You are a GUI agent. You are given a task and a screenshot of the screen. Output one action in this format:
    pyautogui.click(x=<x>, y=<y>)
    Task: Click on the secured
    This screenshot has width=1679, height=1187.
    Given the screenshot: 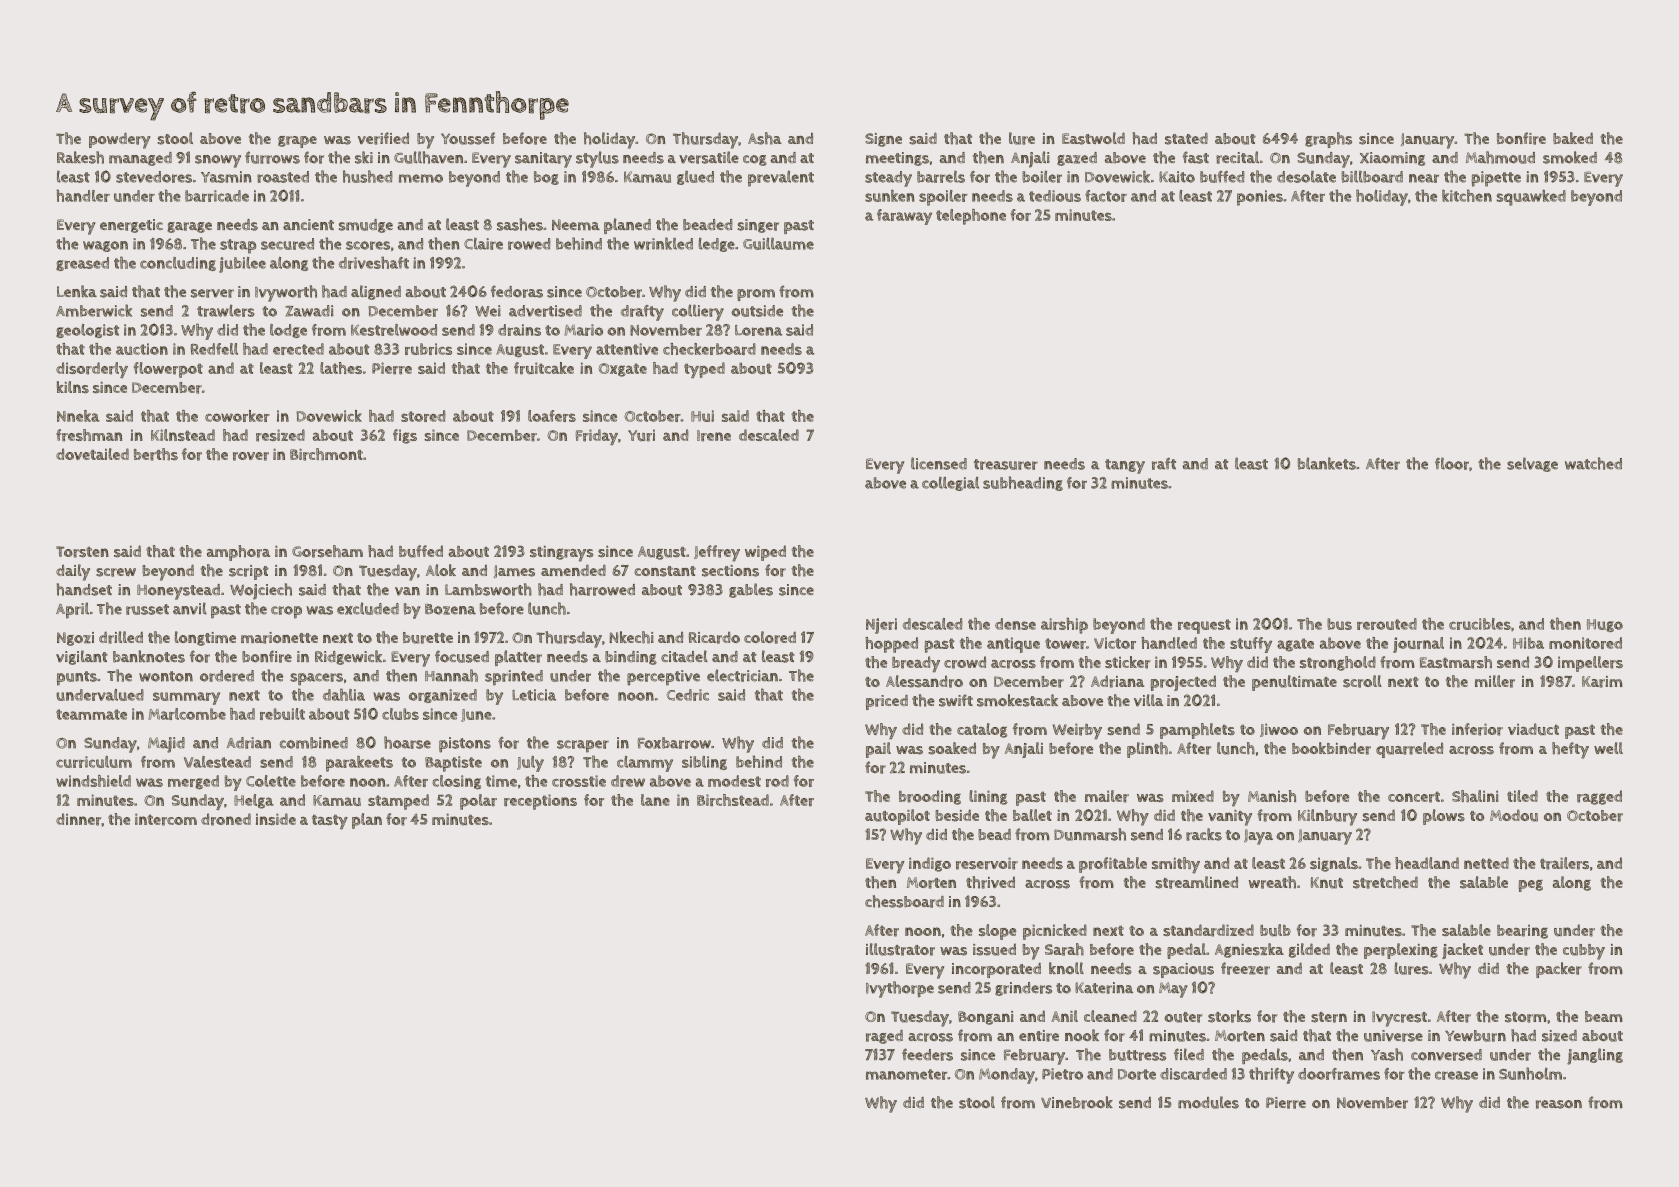 What is the action you would take?
    pyautogui.click(x=287, y=244)
